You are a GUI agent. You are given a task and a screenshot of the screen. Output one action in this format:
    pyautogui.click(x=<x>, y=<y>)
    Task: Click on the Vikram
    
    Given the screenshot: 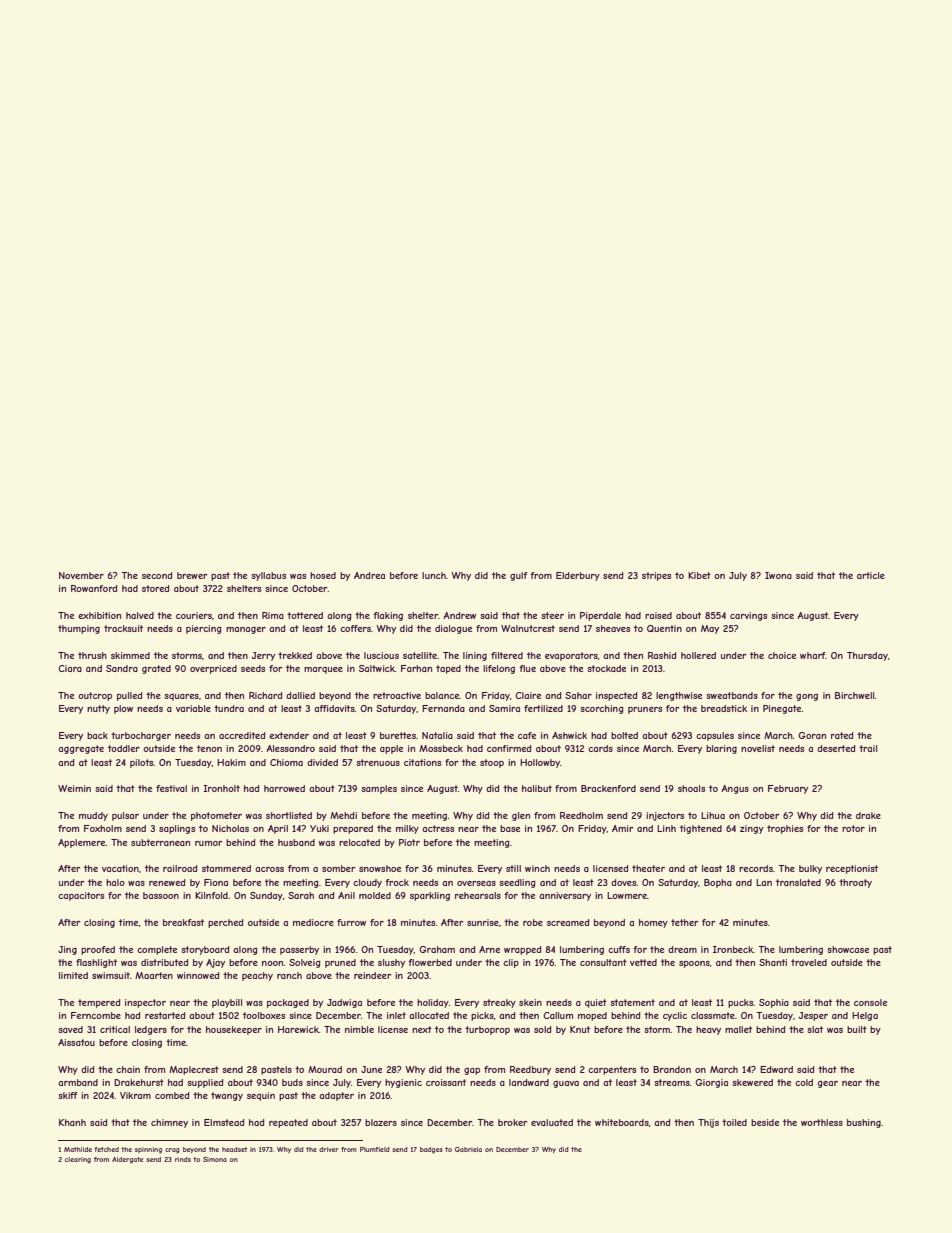 What is the action you would take?
    pyautogui.click(x=135, y=1095)
